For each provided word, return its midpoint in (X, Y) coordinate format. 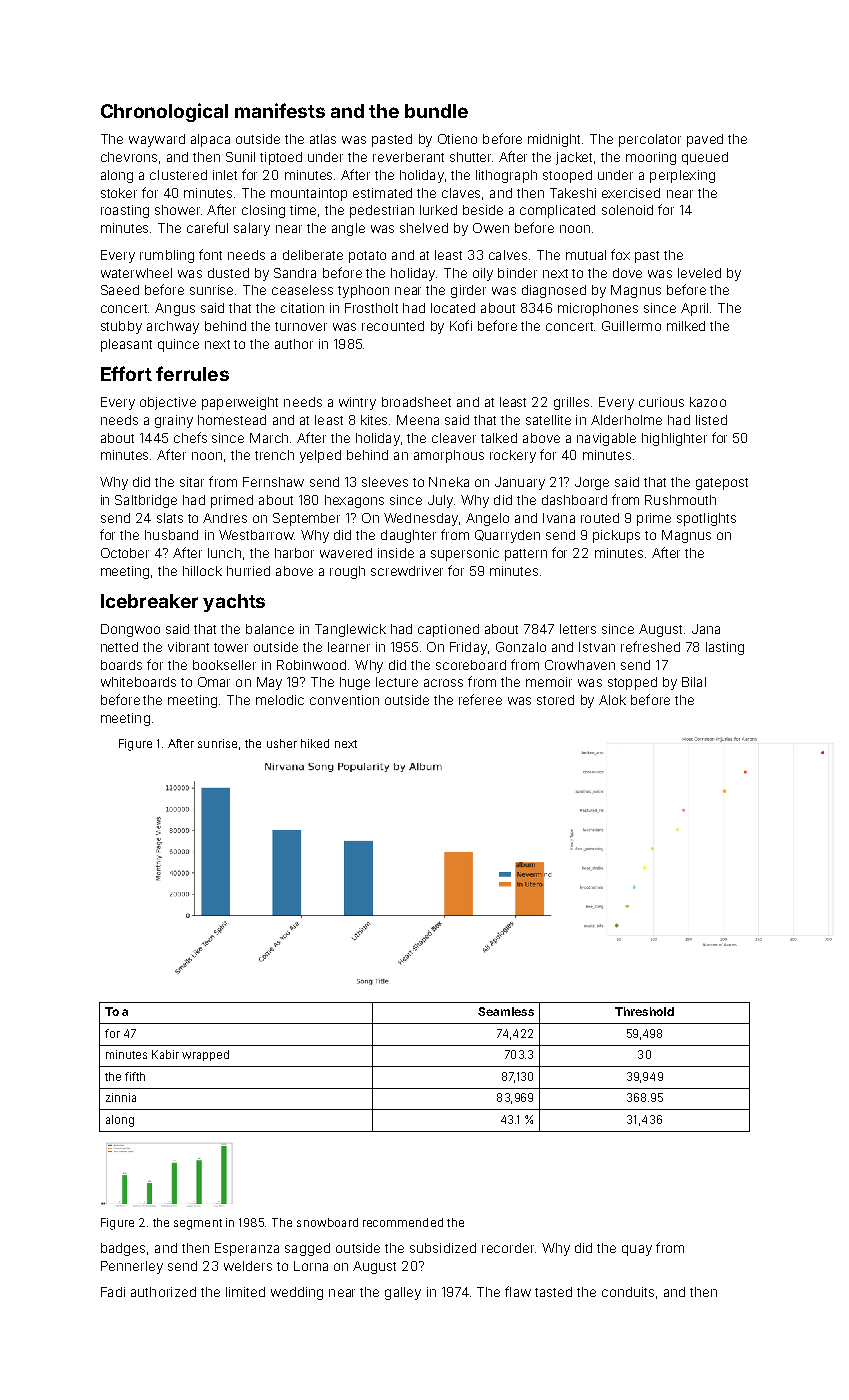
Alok (612, 700)
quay (637, 1250)
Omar (214, 682)
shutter (470, 157)
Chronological (164, 112)
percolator (650, 140)
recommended (403, 1222)
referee (480, 699)
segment (198, 1224)
